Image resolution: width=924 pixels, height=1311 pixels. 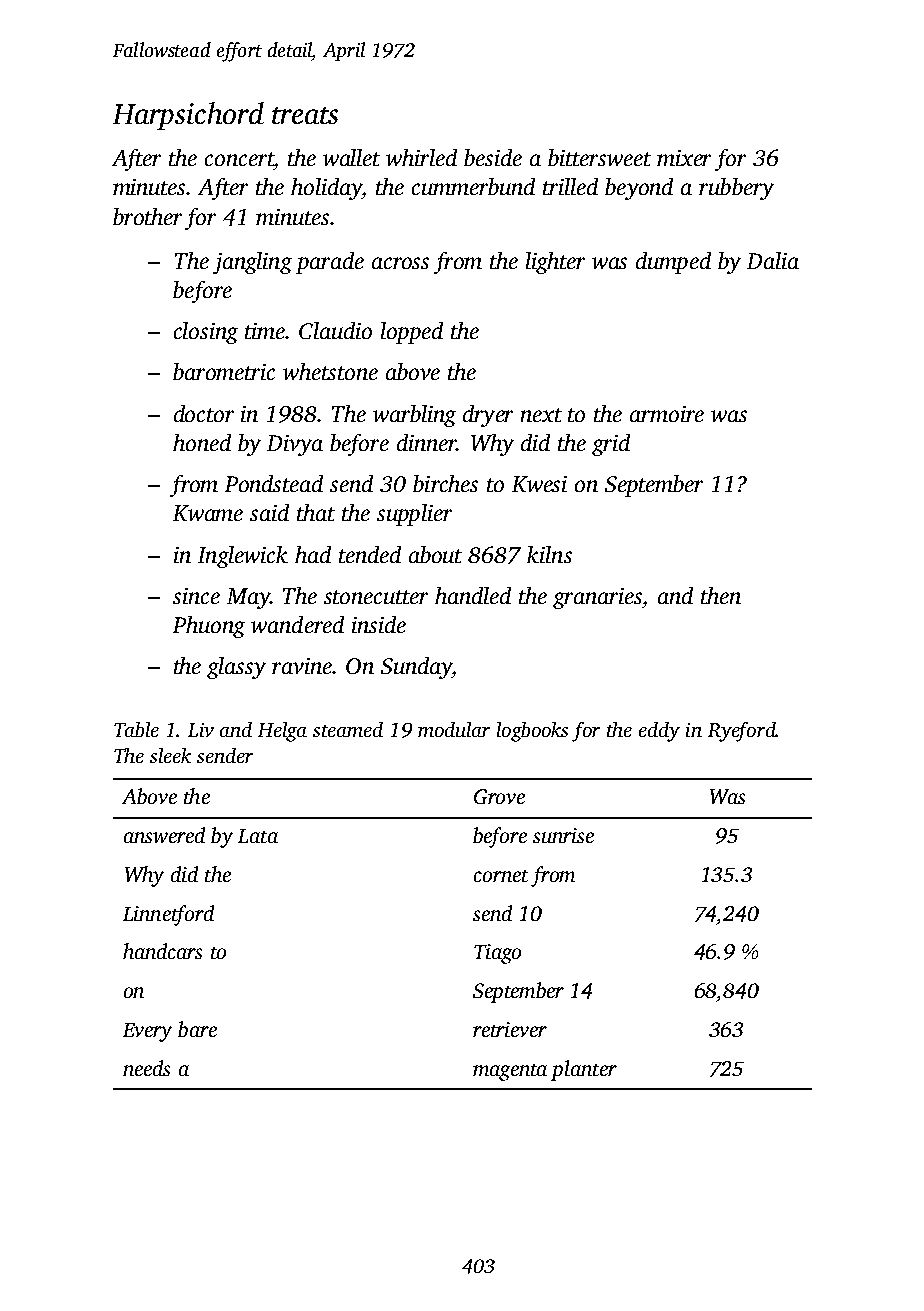 I want to click on Ryeford, so click(x=742, y=732).
